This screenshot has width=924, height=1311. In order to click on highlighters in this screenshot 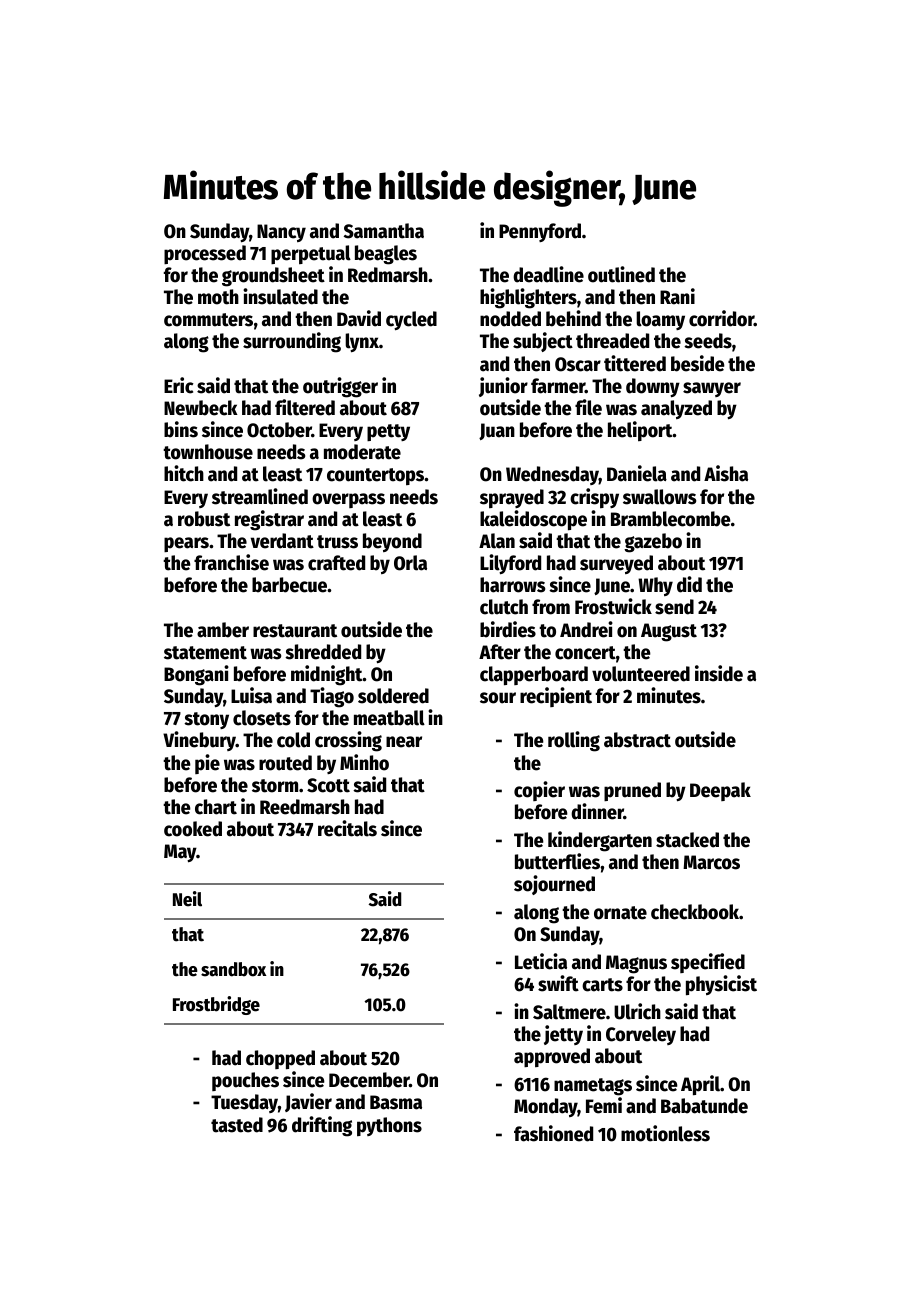, I will do `click(528, 298)`.
